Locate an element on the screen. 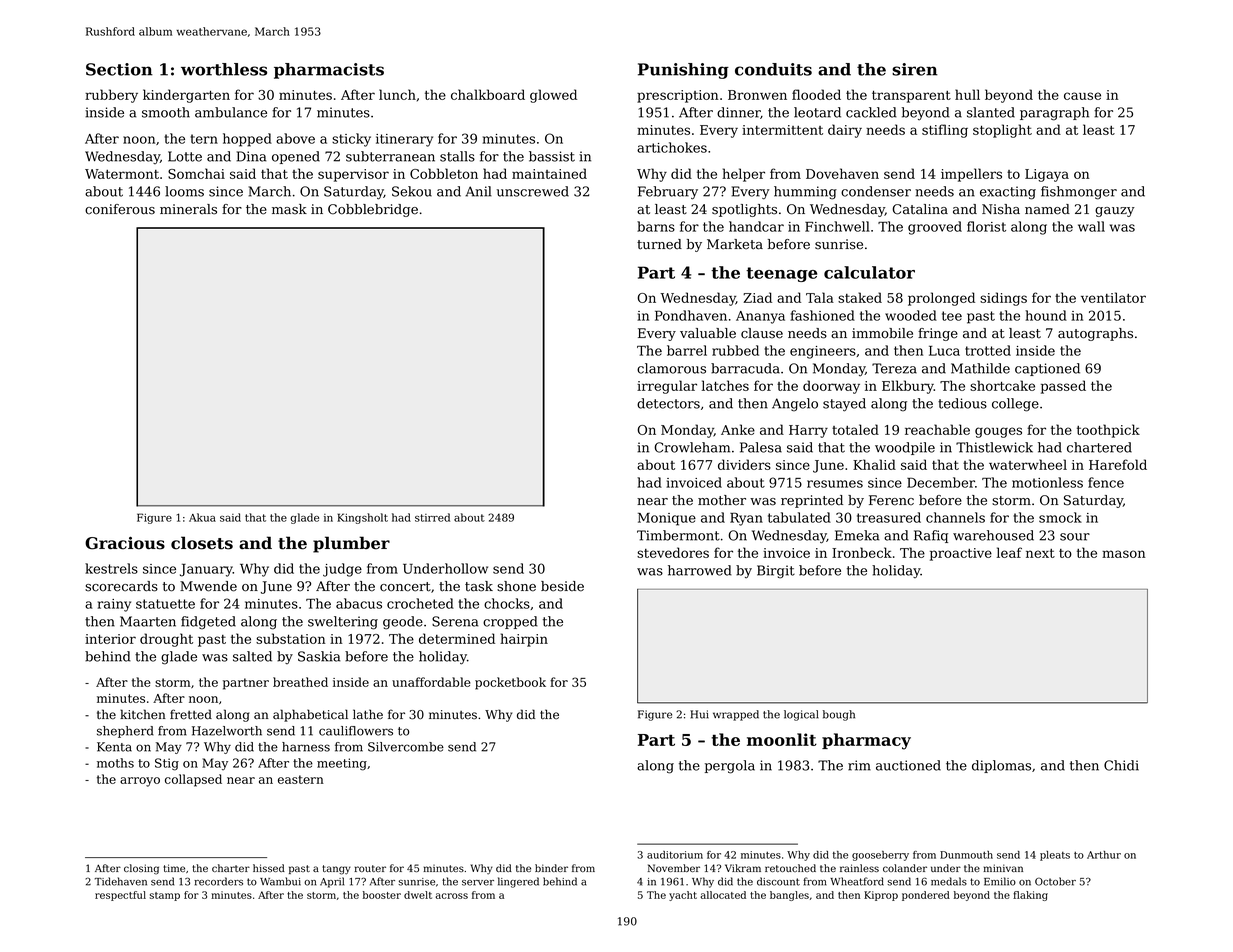 Image resolution: width=1233 pixels, height=952 pixels. cropped is located at coordinates (510, 622).
